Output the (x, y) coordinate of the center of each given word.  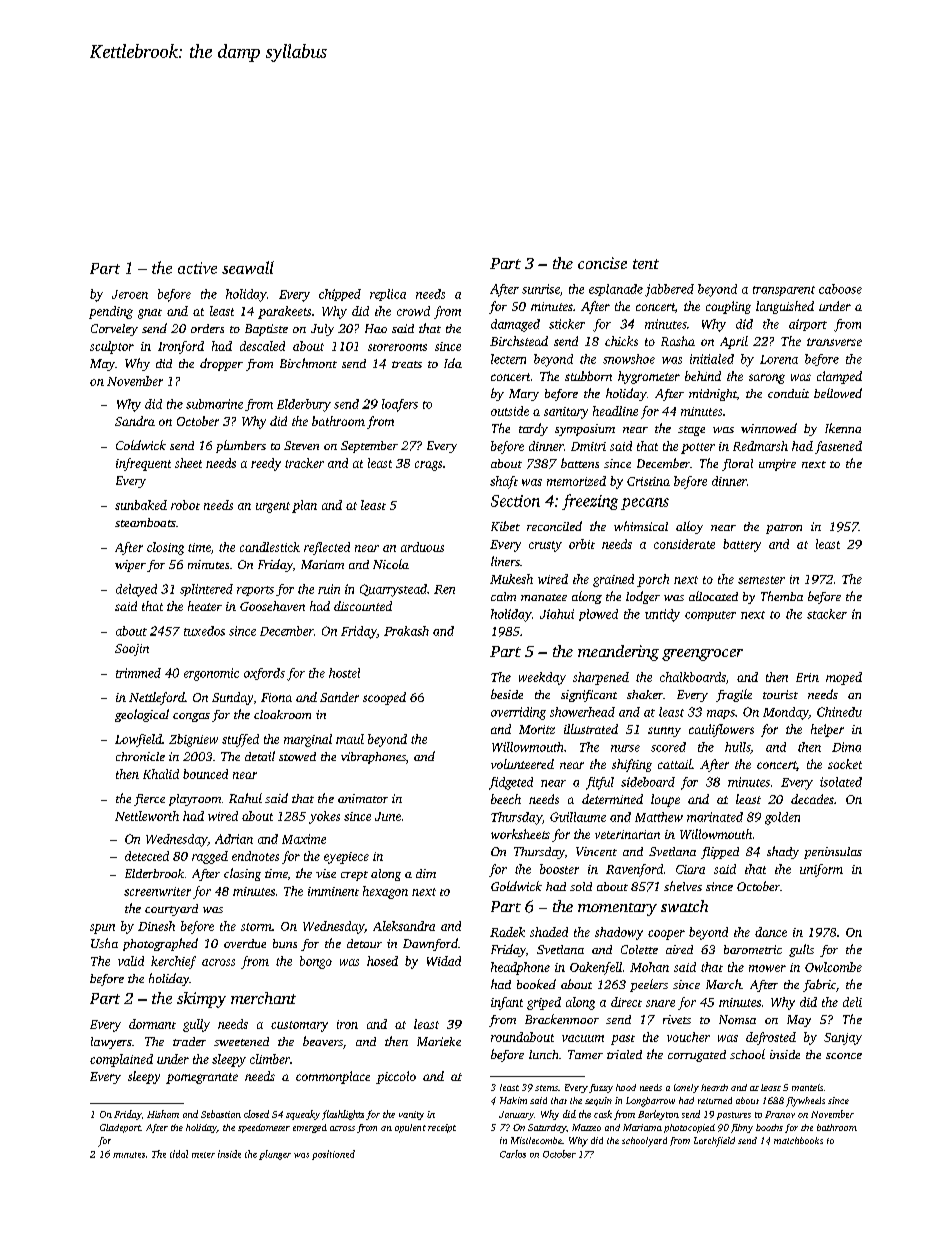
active (197, 268)
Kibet (505, 526)
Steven (301, 445)
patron (784, 529)
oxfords (264, 674)
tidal (179, 1154)
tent (646, 264)
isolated (841, 782)
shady (783, 852)
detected (147, 856)
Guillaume (578, 817)
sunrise (541, 289)
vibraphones (373, 758)
